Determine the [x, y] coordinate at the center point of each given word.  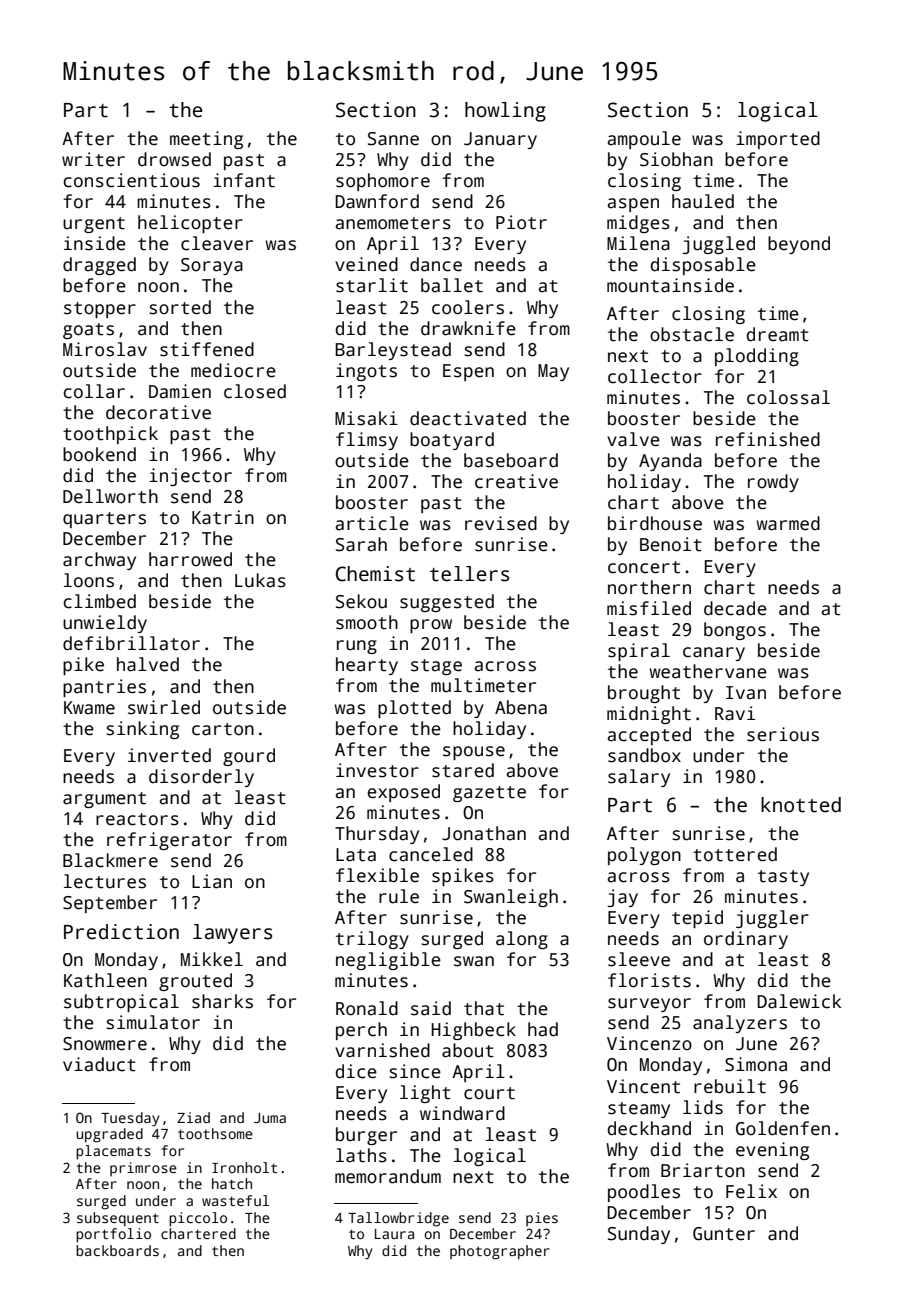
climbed [100, 601]
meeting [206, 140]
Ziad [193, 1117]
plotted [414, 709]
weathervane [708, 671]
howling [505, 112]
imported [778, 140]
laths [361, 1155]
